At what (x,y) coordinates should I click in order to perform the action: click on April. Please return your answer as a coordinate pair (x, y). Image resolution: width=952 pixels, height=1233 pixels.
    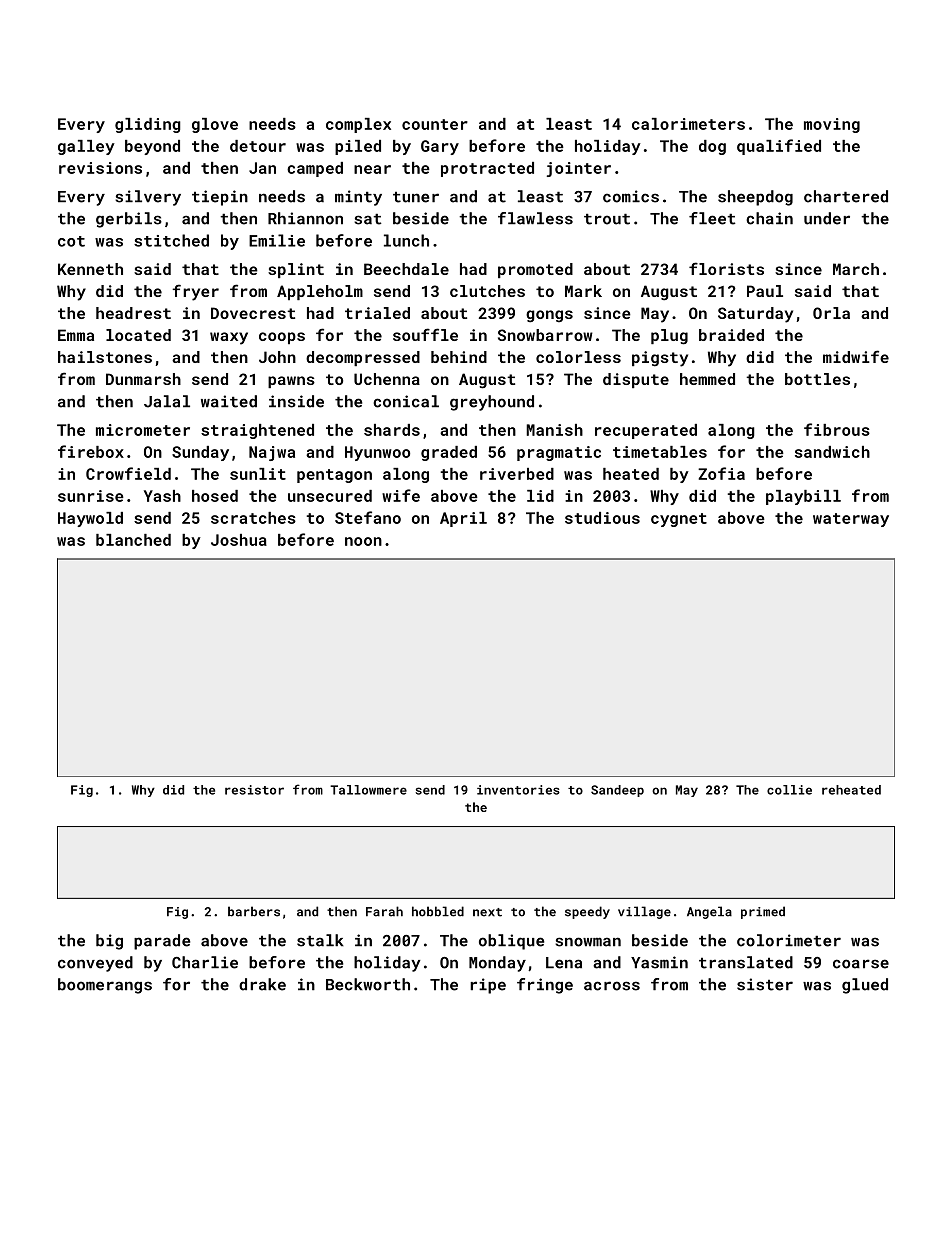
    Looking at the image, I should click on (463, 519).
